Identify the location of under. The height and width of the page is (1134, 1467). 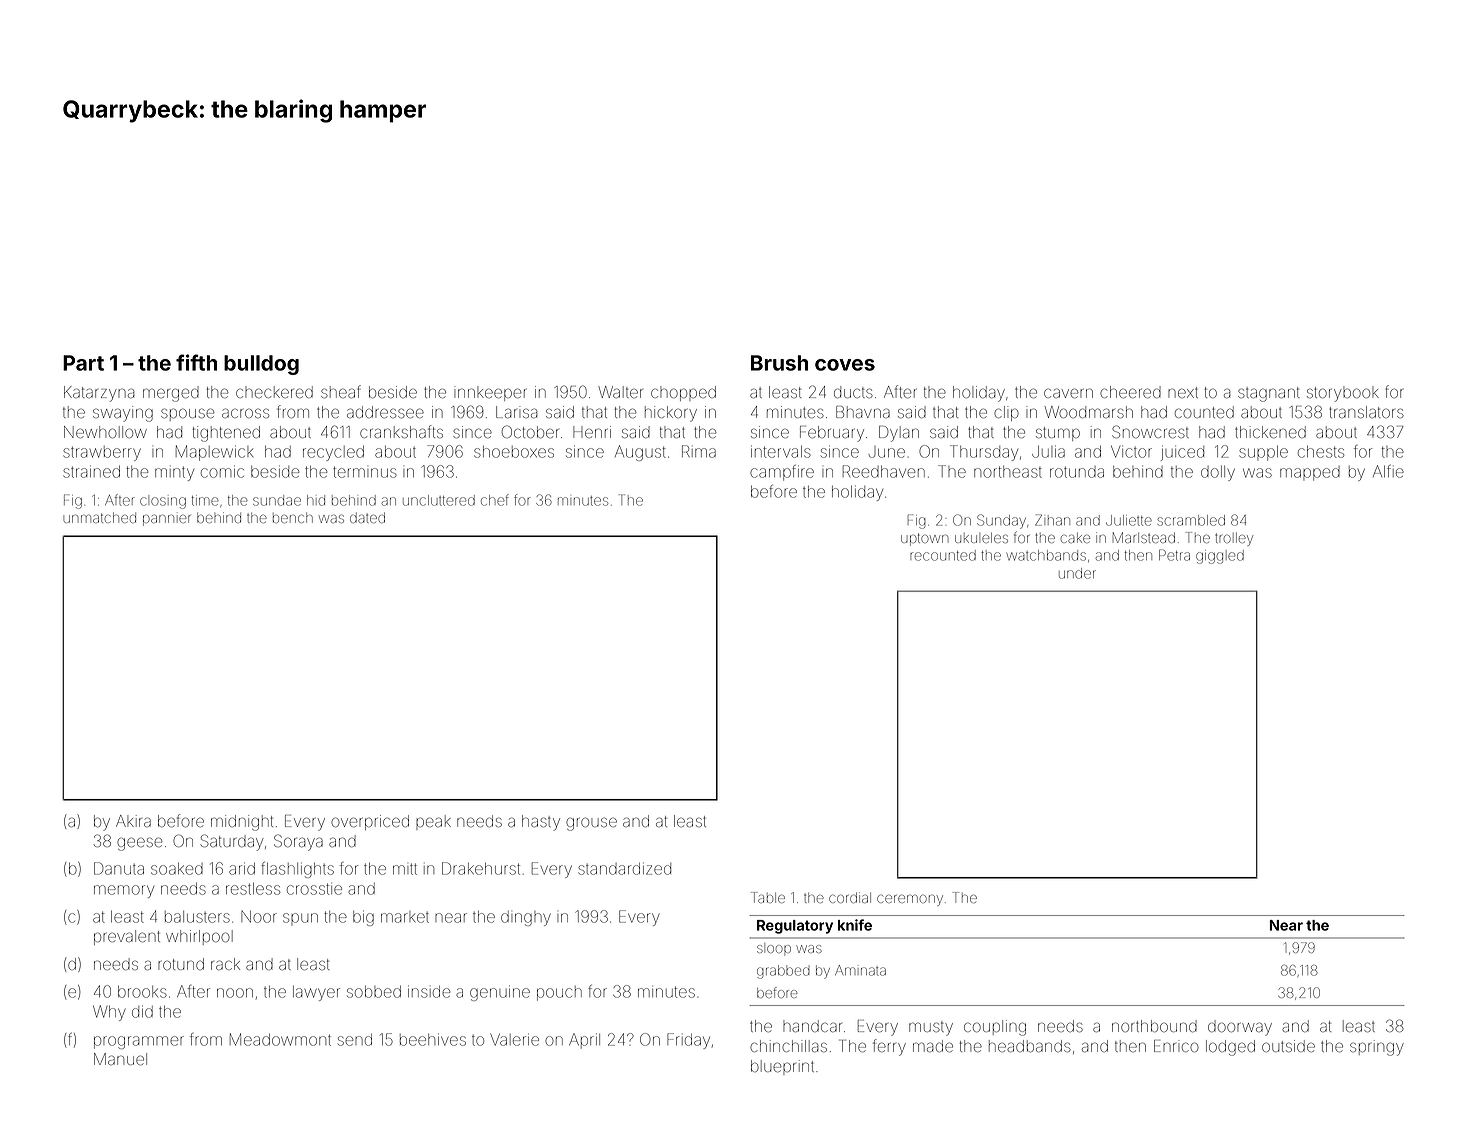
(1077, 573).
